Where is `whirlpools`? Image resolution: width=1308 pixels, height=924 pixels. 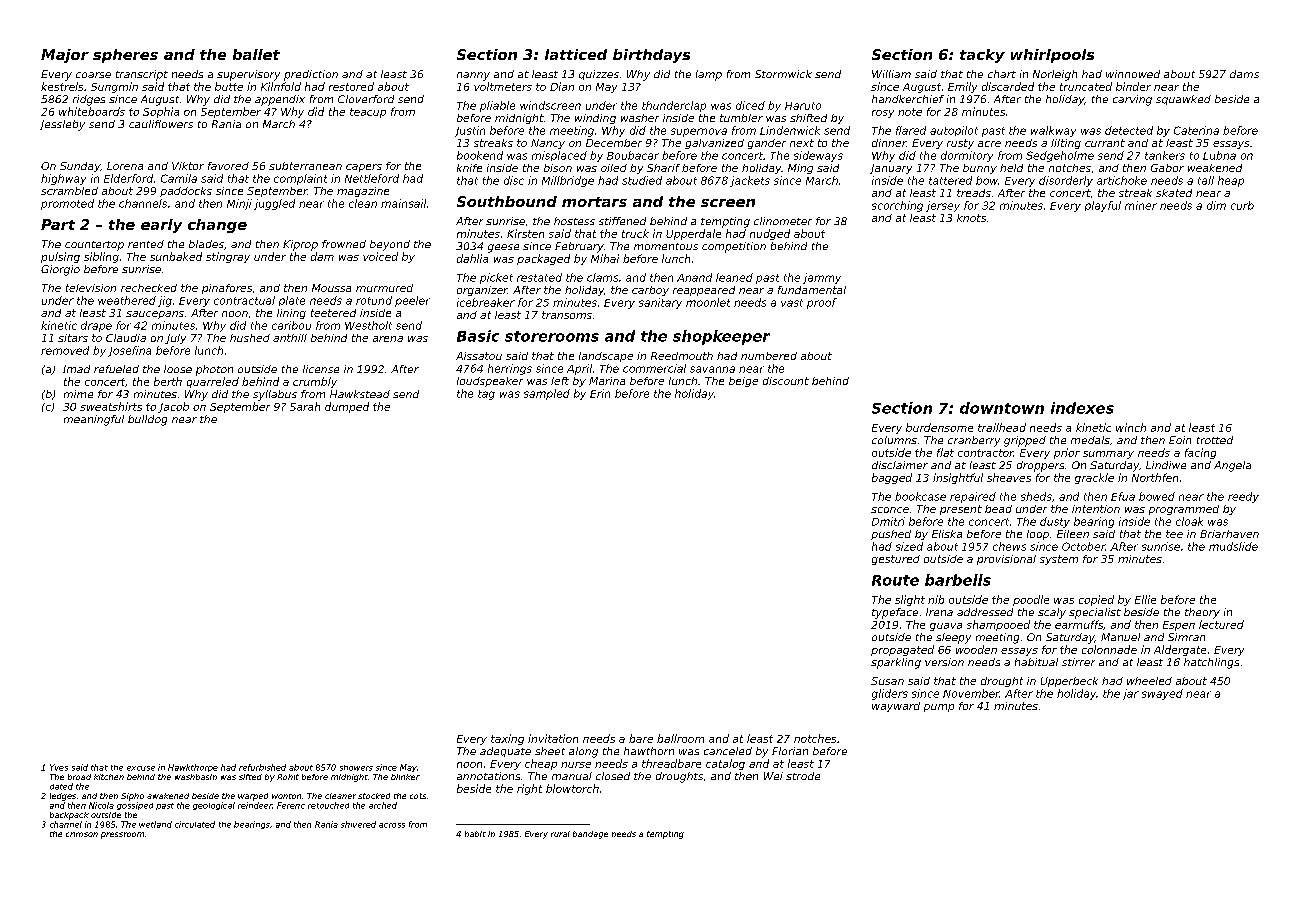 whirlpools is located at coordinates (1052, 56).
